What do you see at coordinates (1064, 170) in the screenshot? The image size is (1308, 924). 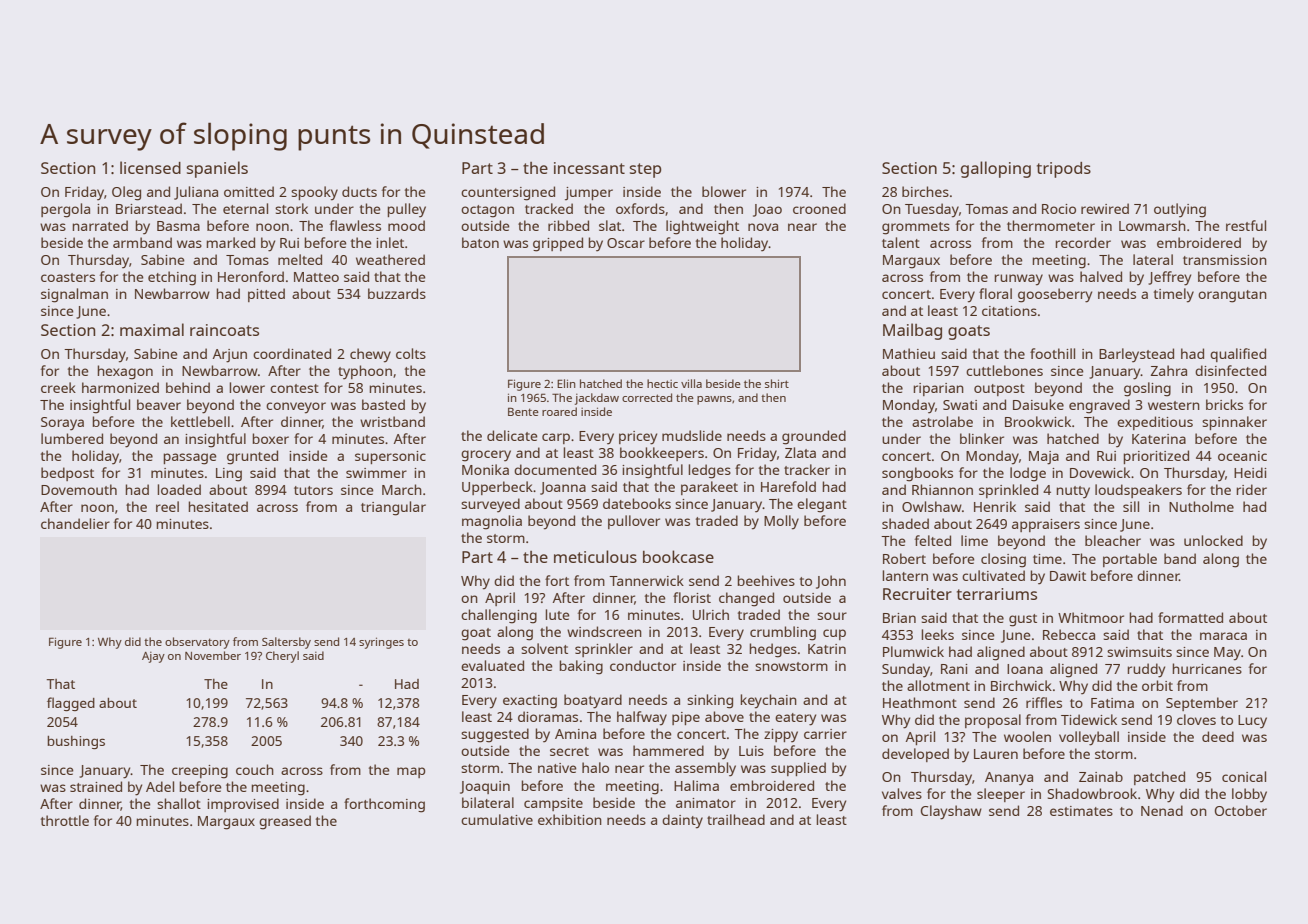 I see `tripods` at bounding box center [1064, 170].
